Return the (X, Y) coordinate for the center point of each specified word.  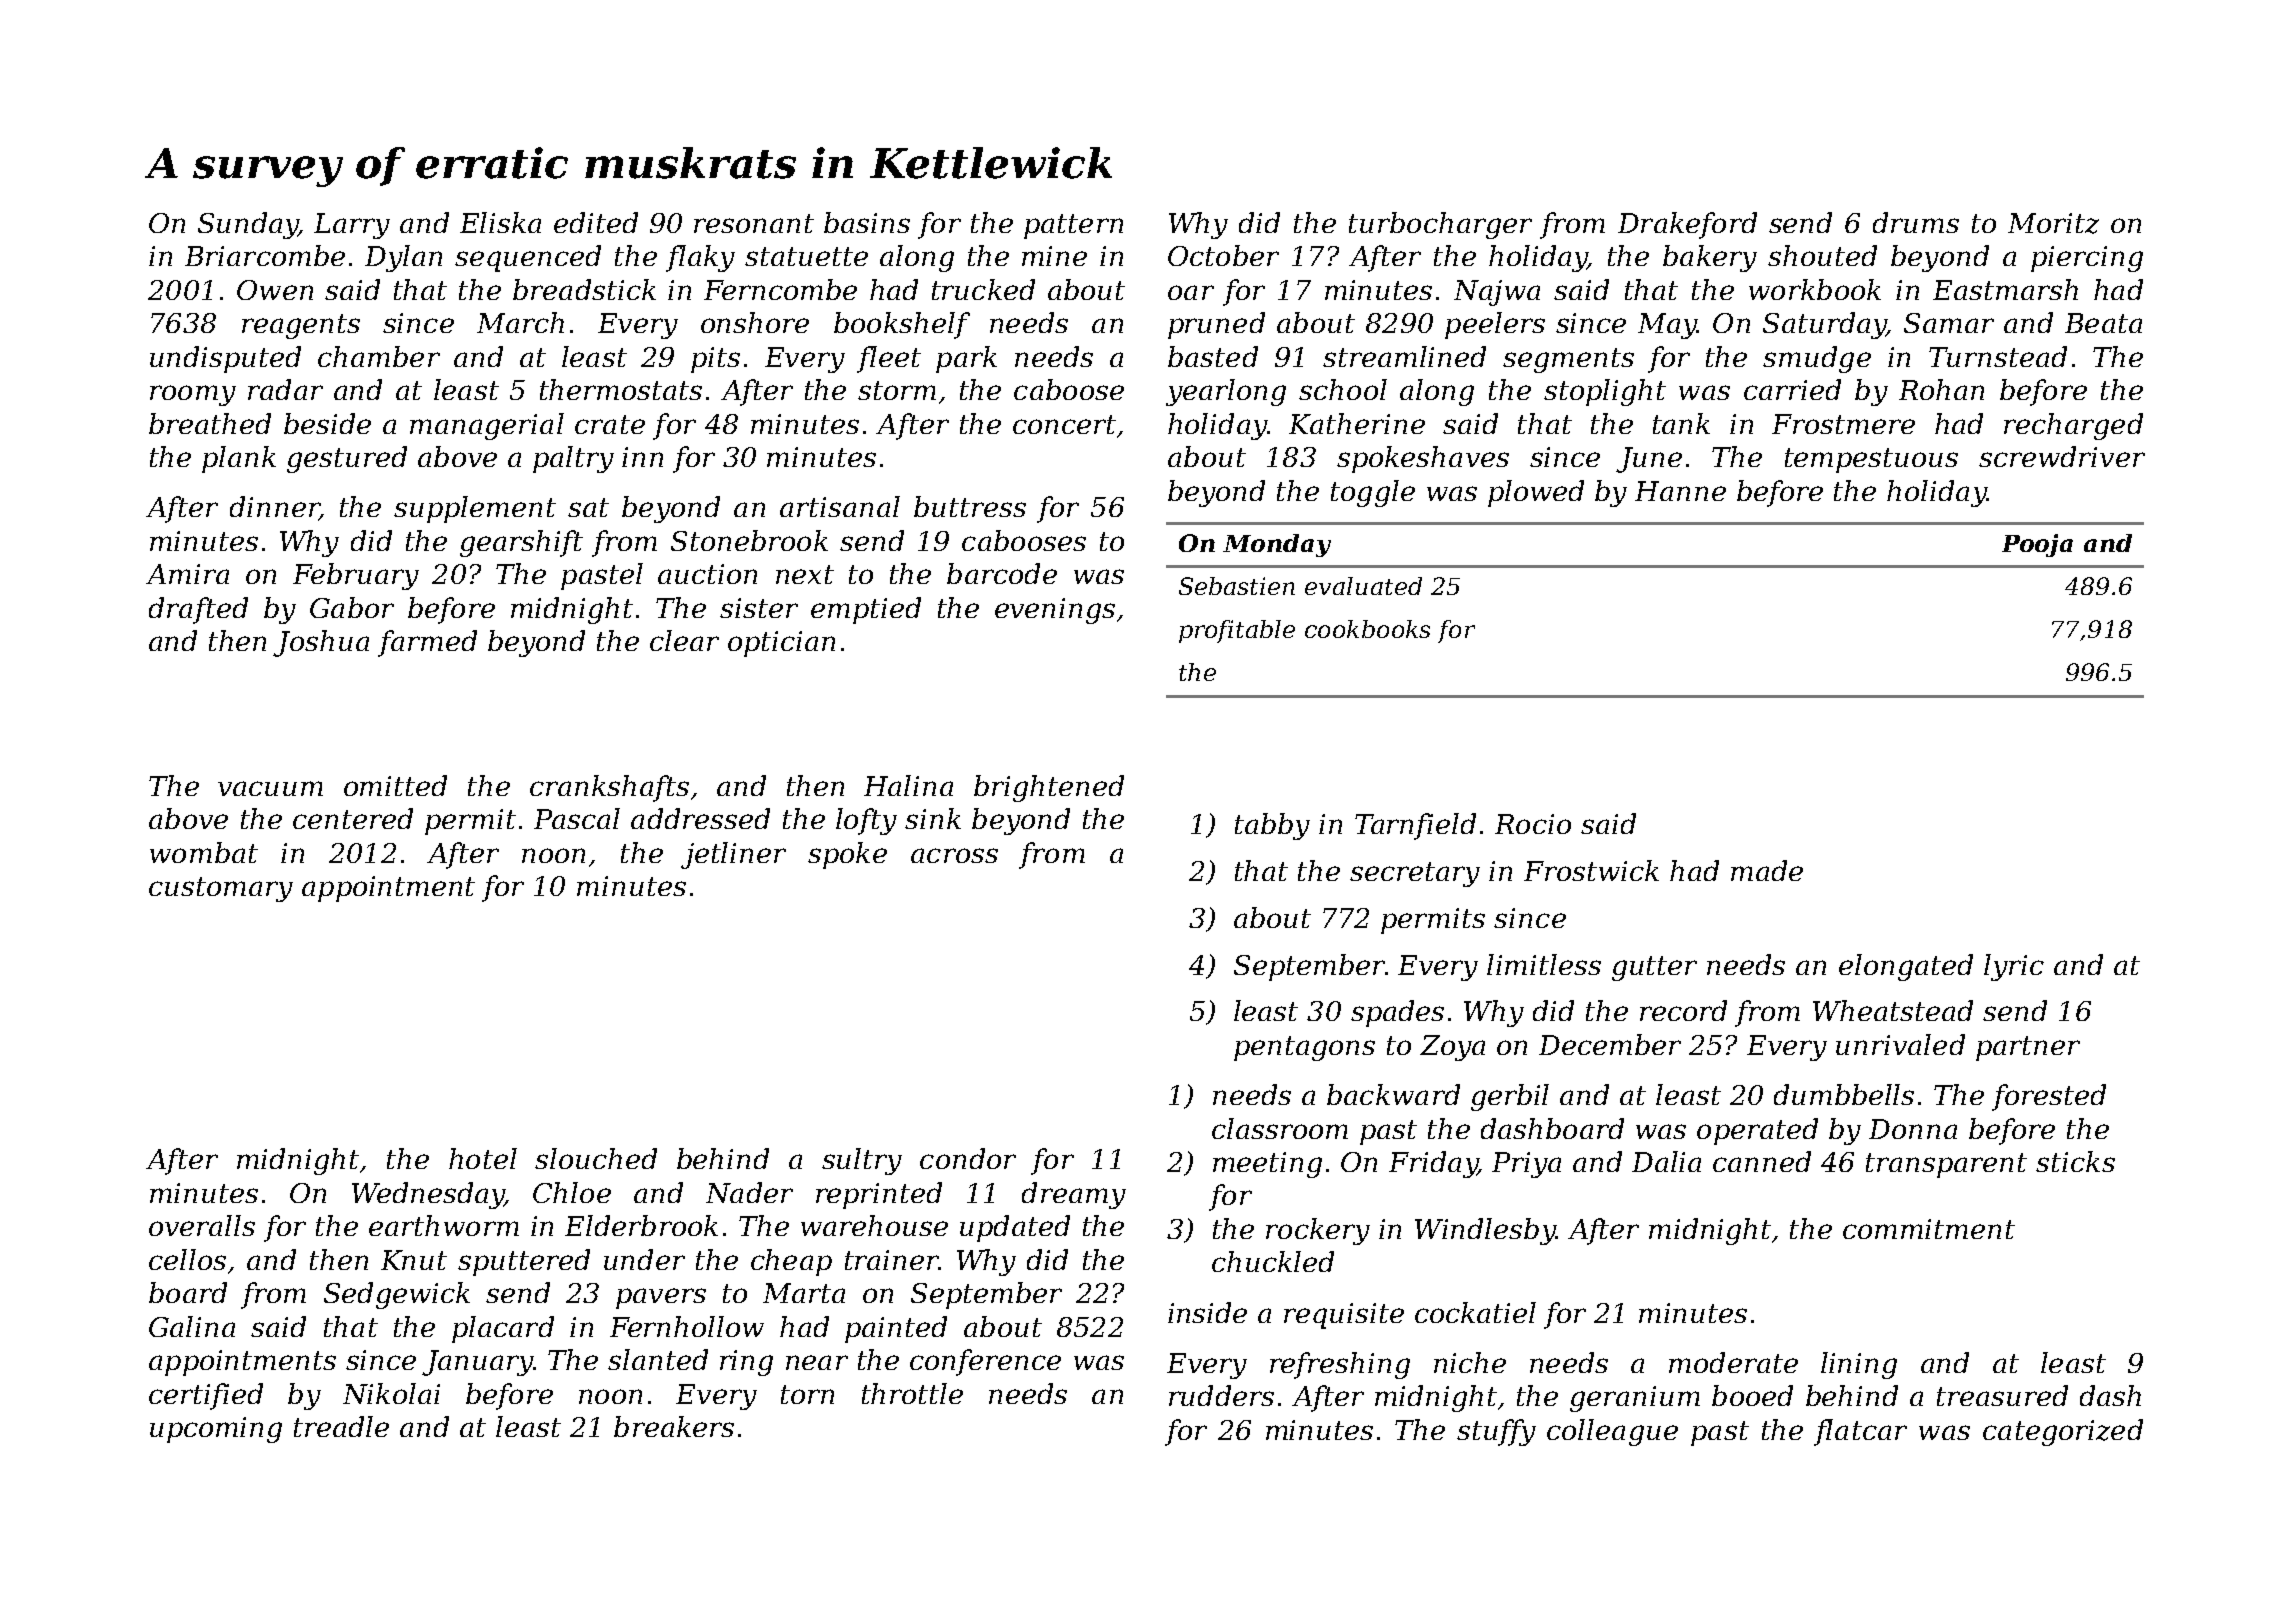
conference (985, 1362)
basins (867, 222)
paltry (573, 459)
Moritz (2053, 223)
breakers (674, 1426)
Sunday (248, 225)
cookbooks (1367, 629)
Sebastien (1237, 586)
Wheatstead (1893, 1010)
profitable (1237, 631)
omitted (395, 785)
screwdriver (2062, 456)
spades (1397, 1013)
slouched (596, 1158)
